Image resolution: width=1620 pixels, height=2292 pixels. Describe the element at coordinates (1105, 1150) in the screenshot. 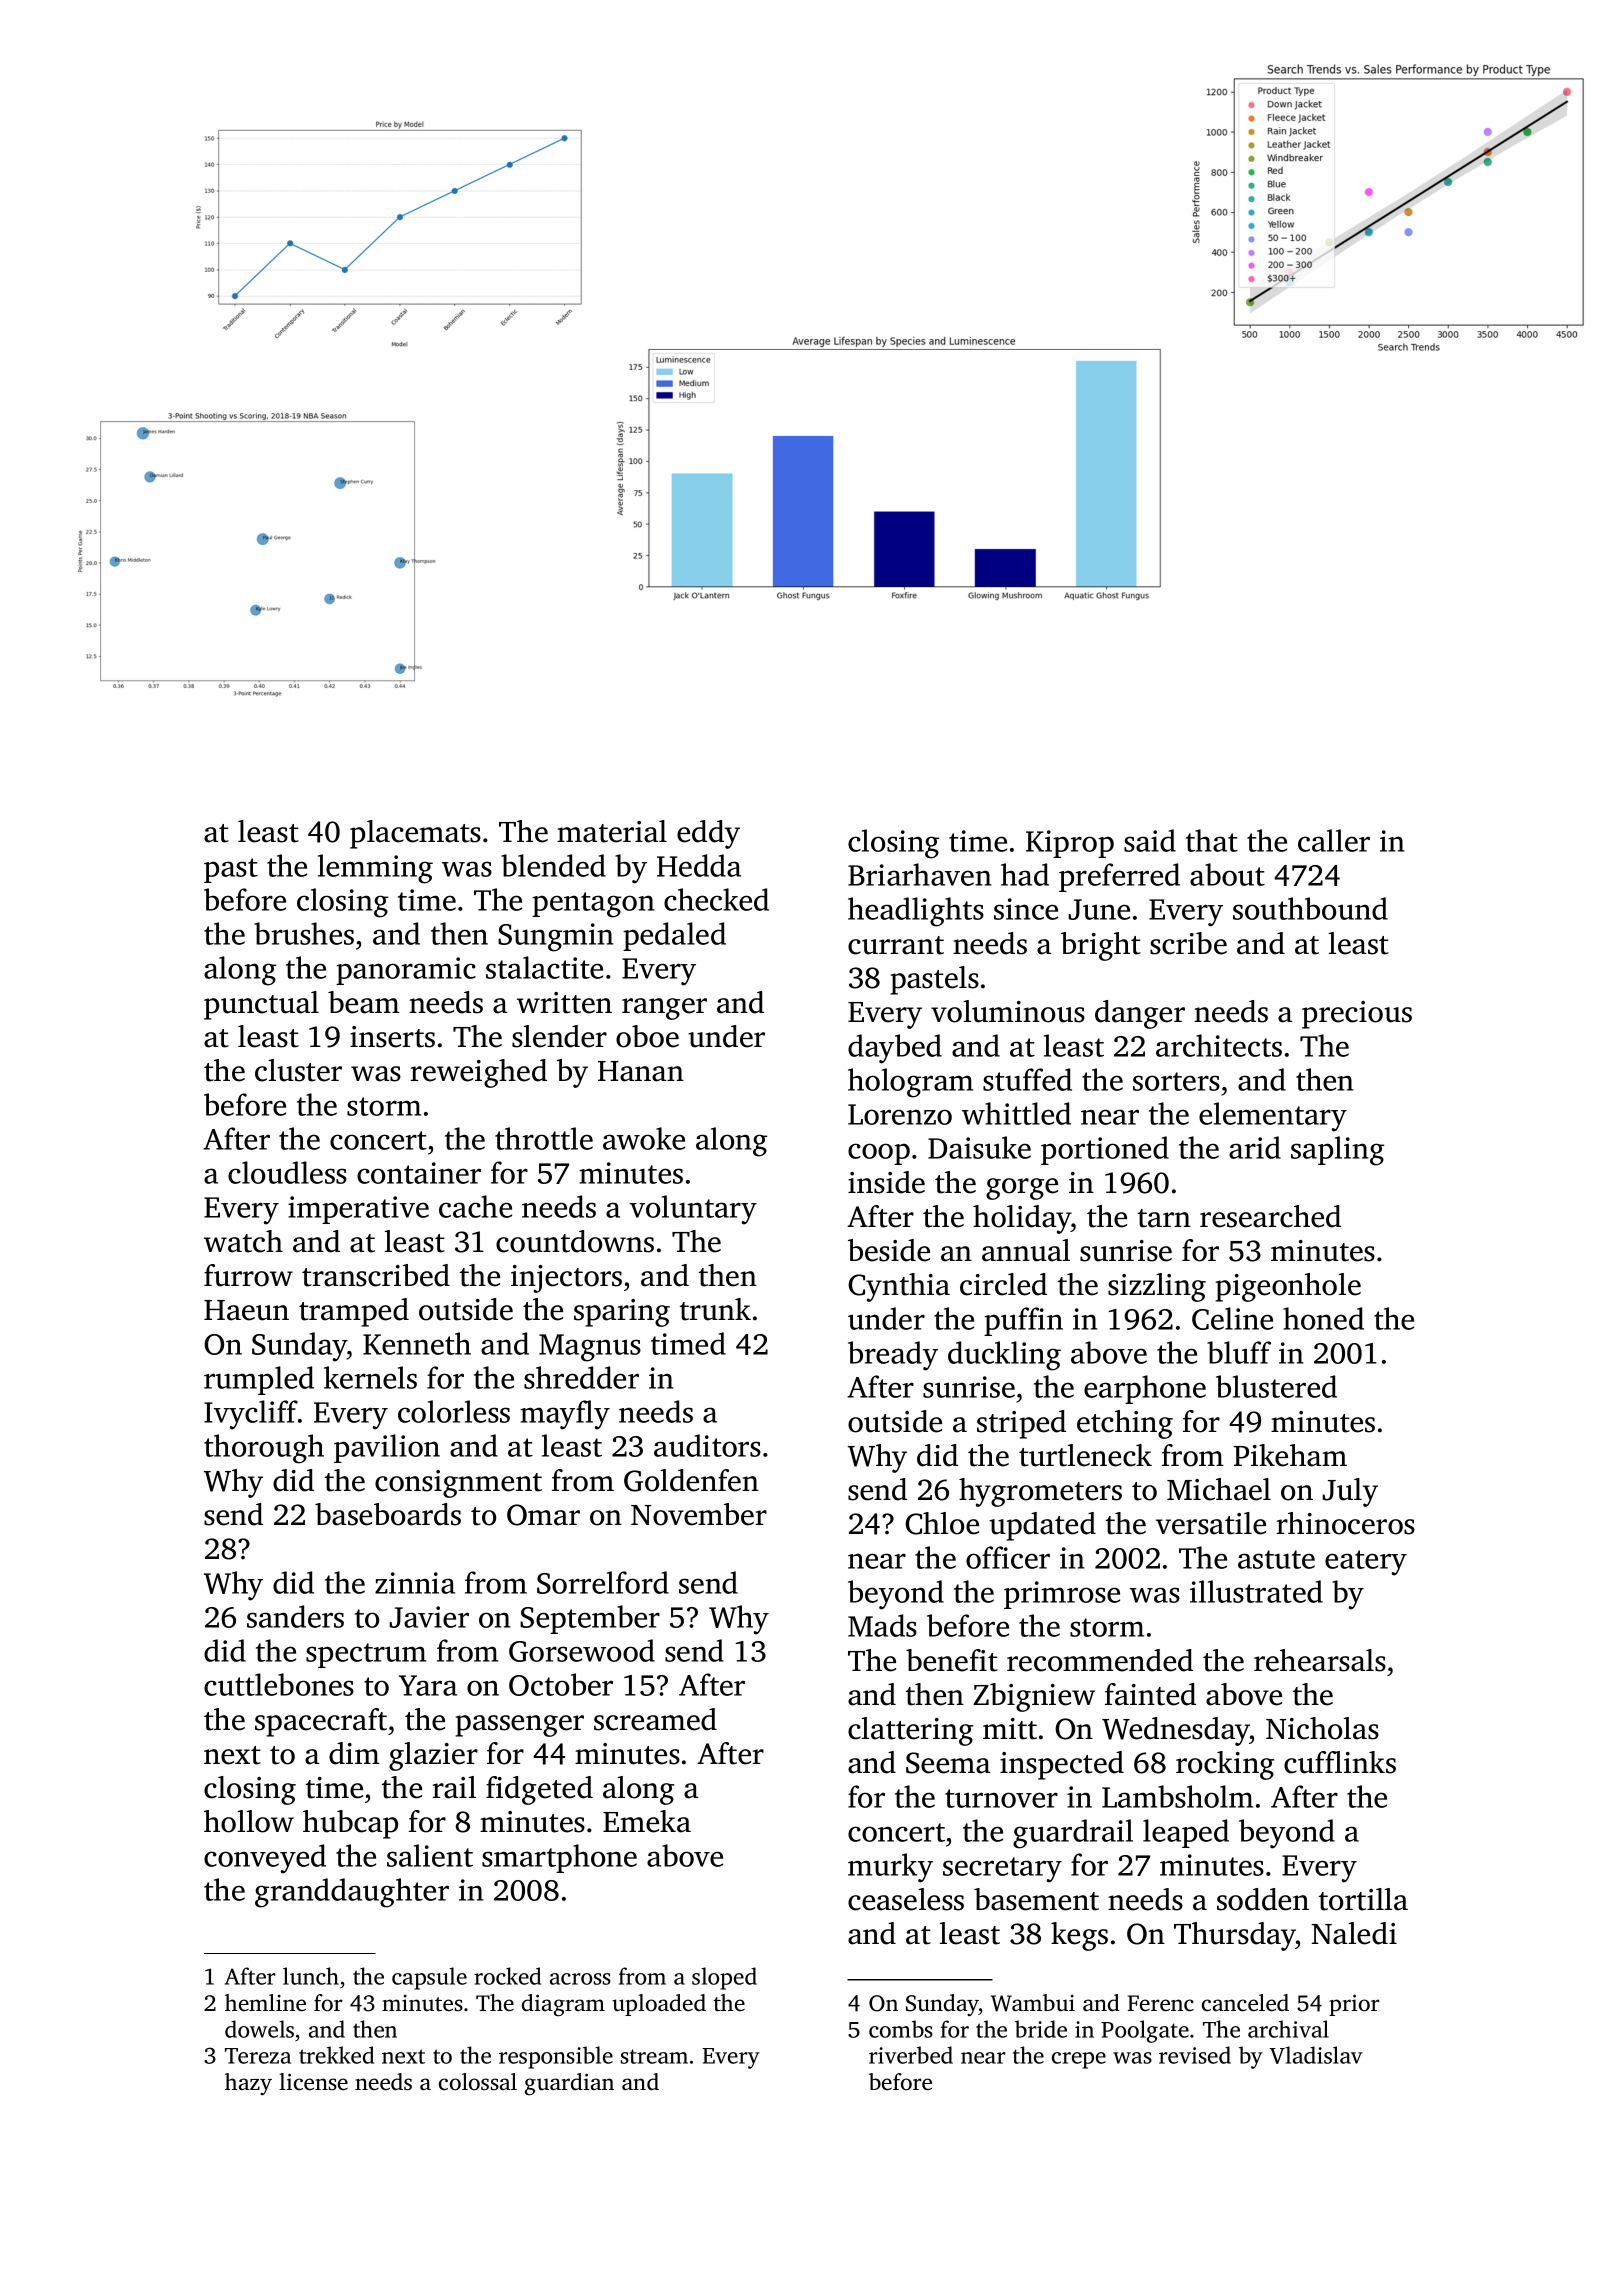

I see `portioned` at that location.
